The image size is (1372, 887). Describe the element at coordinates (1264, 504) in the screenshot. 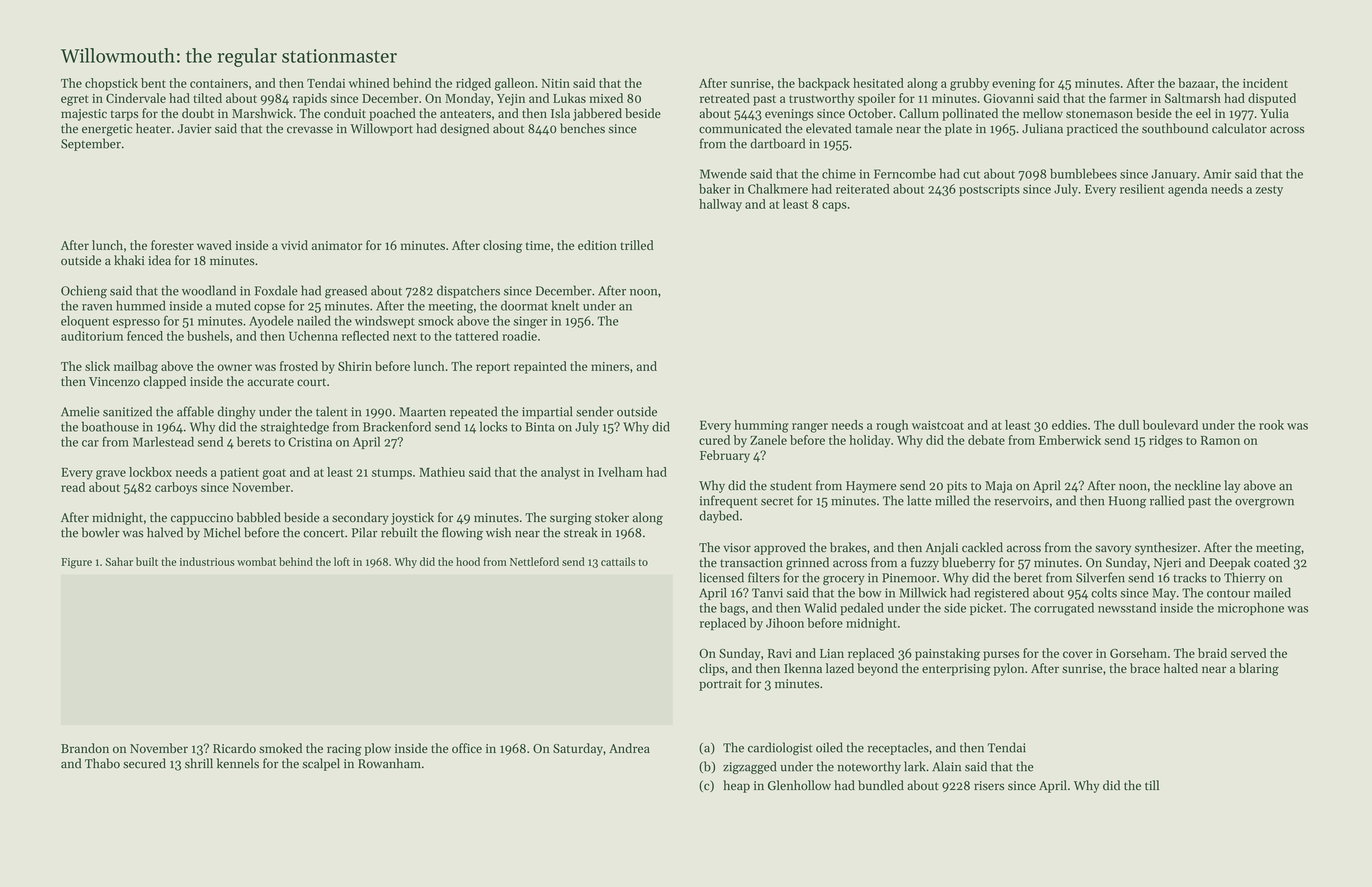

I see `overgrown` at that location.
